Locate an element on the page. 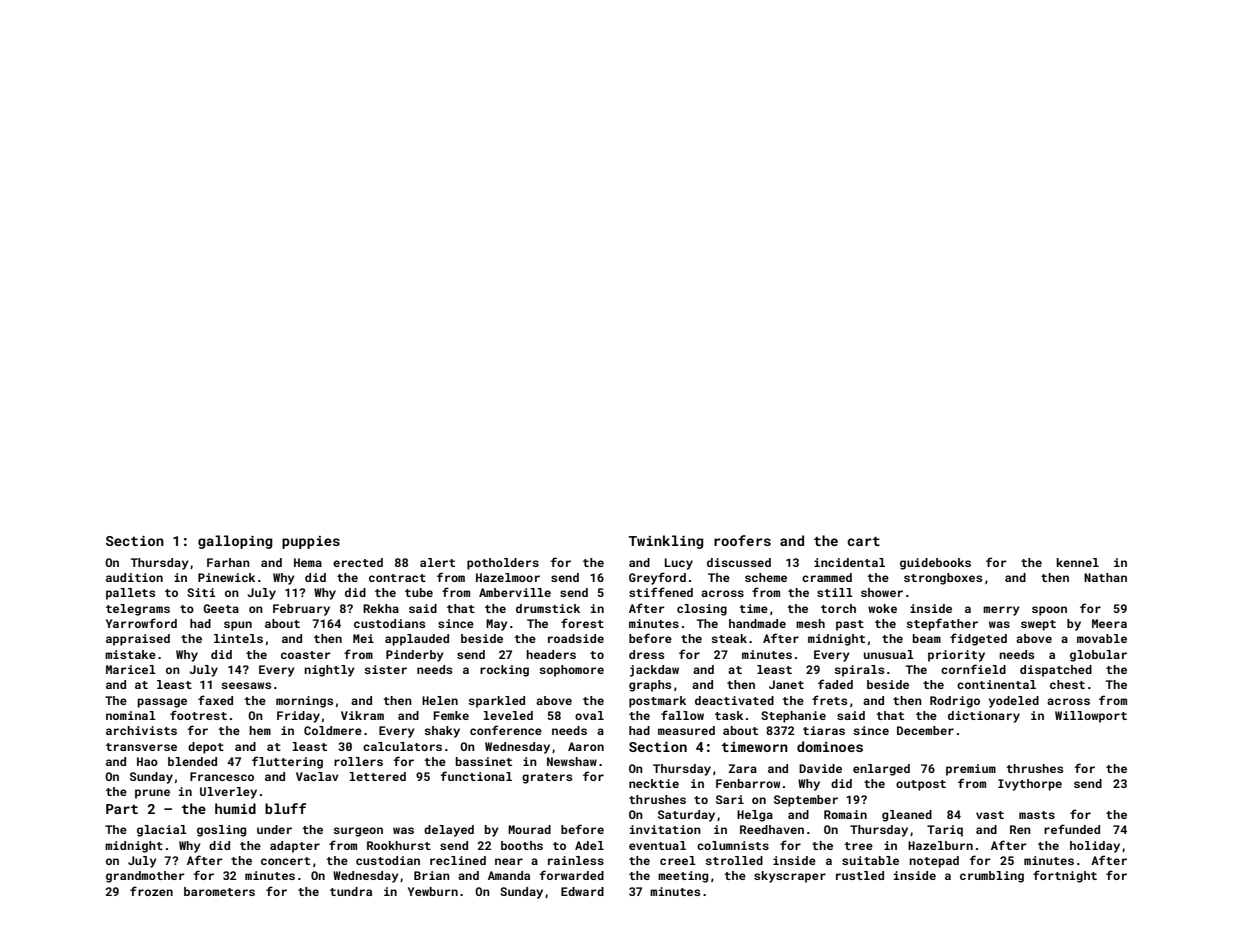  tree is located at coordinates (858, 846).
